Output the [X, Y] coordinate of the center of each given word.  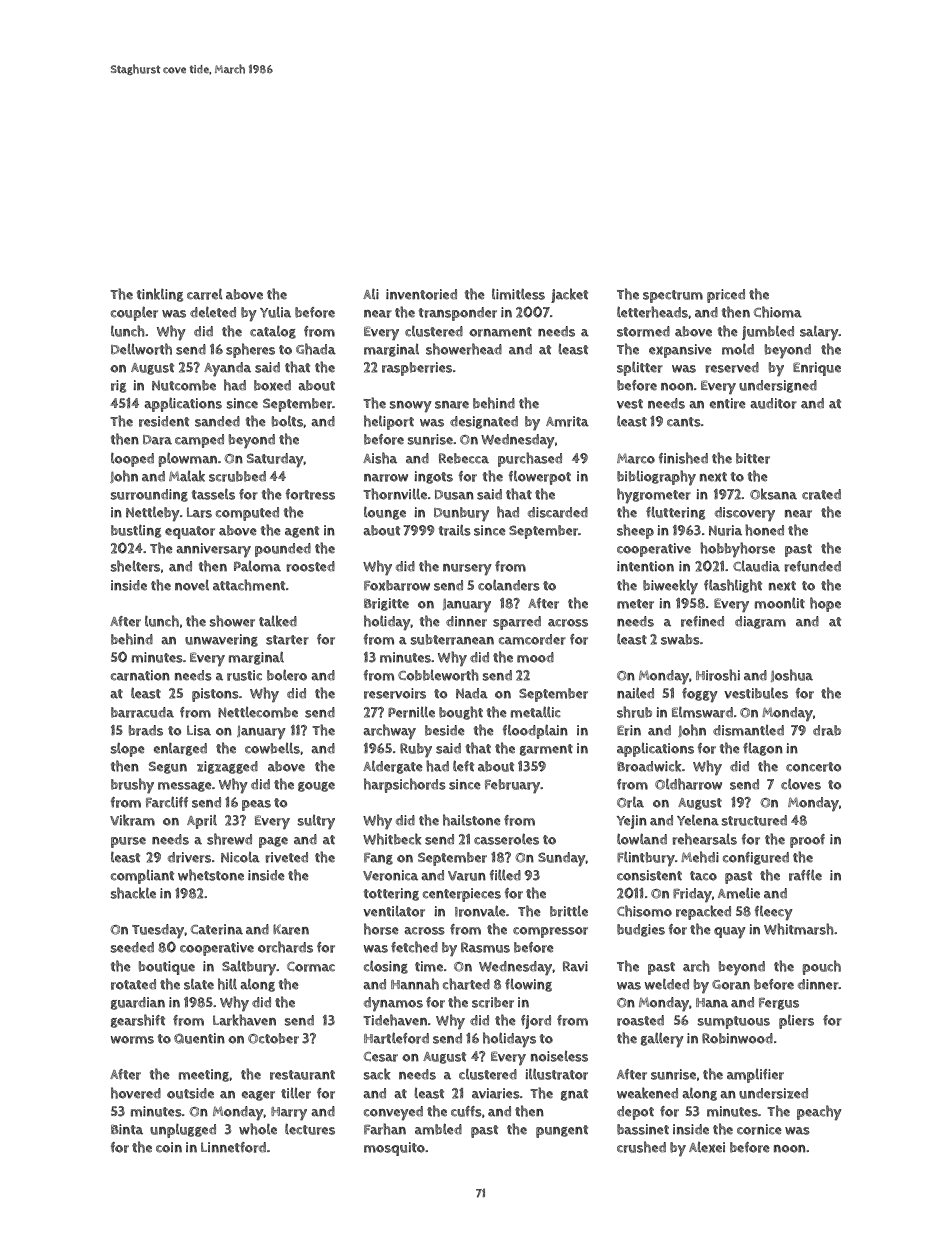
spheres [250, 350]
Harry [289, 1113]
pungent [562, 1131]
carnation [140, 675]
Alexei [707, 1147]
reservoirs [395, 693]
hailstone [472, 820]
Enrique [817, 369]
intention [645, 566]
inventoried [421, 294]
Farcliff [167, 802]
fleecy [774, 913]
